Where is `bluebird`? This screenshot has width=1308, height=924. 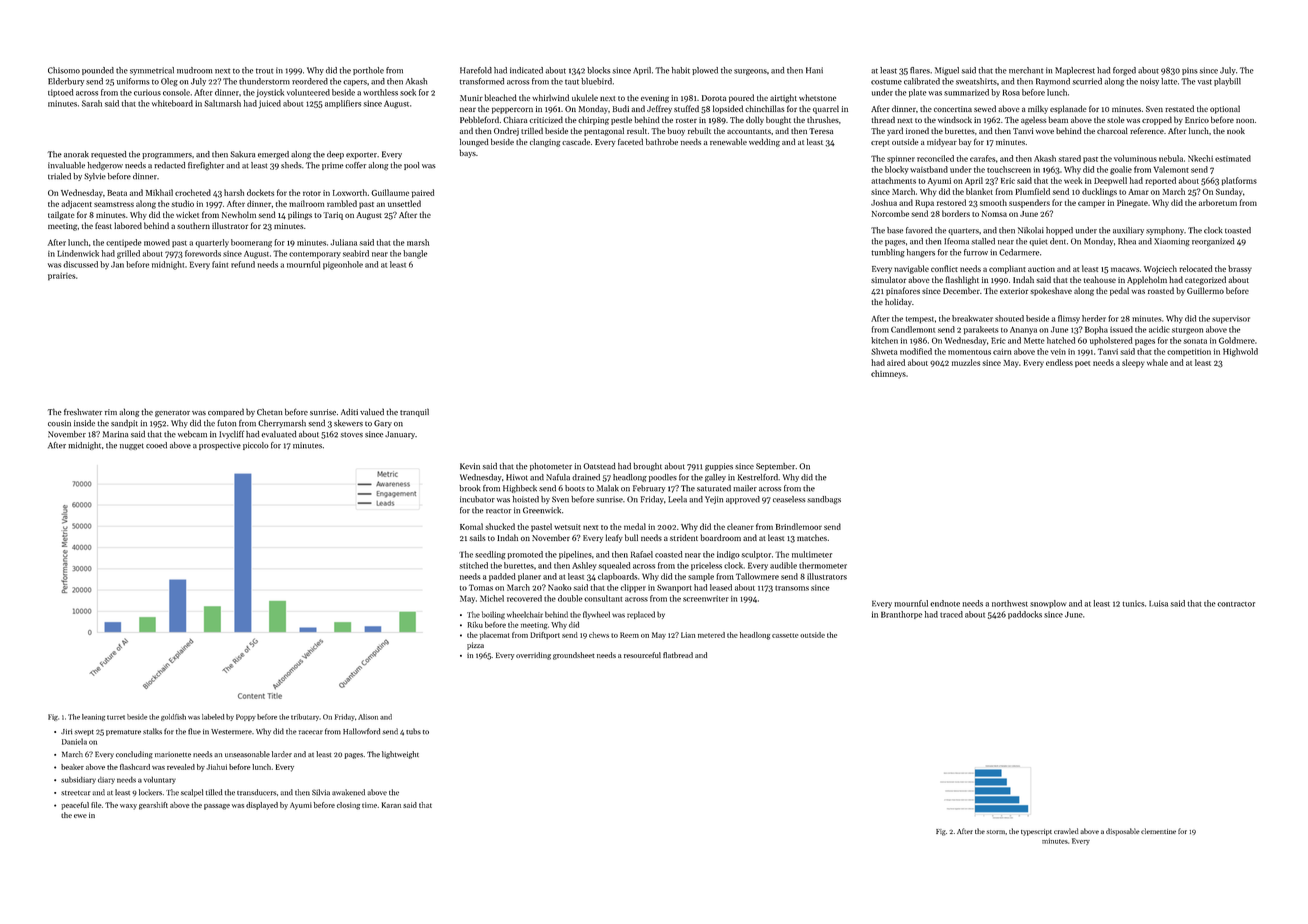
bluebird is located at coordinates (596, 81).
